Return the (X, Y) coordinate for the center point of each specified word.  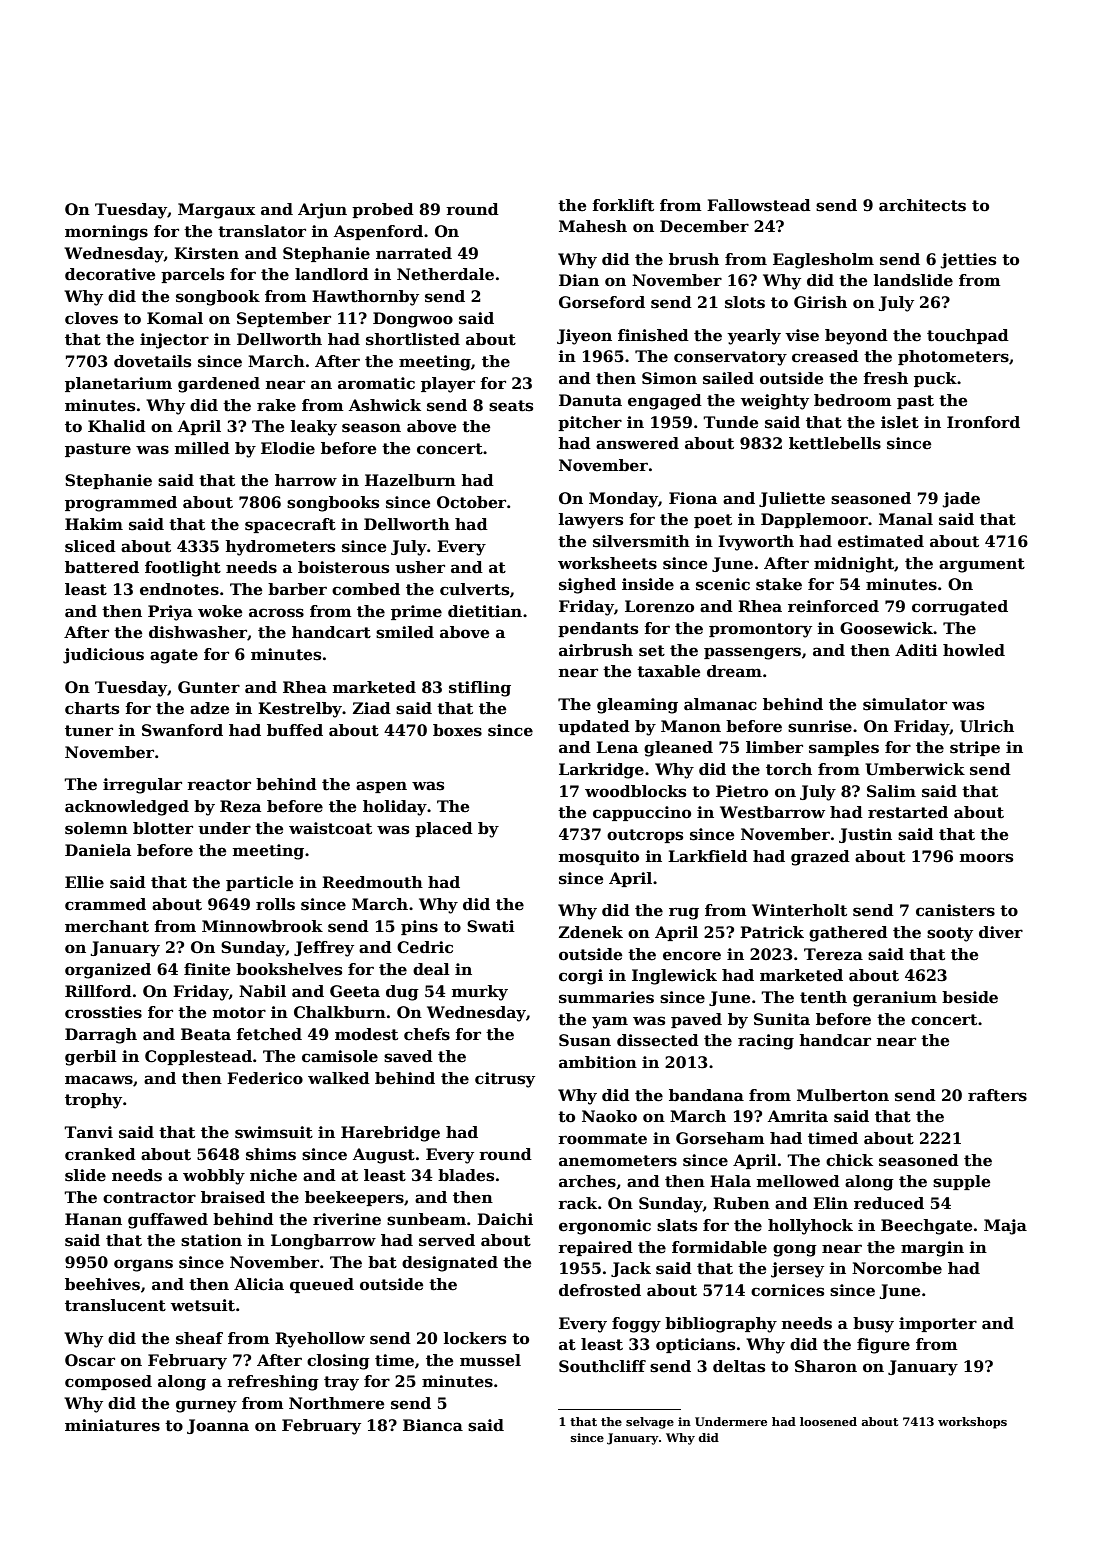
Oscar (90, 1360)
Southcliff (602, 1366)
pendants (598, 629)
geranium (895, 999)
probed (383, 210)
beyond (856, 337)
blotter (163, 828)
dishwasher (198, 632)
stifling (480, 689)
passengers (752, 653)
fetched (269, 1034)
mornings (106, 233)
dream (734, 671)
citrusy (505, 1080)
